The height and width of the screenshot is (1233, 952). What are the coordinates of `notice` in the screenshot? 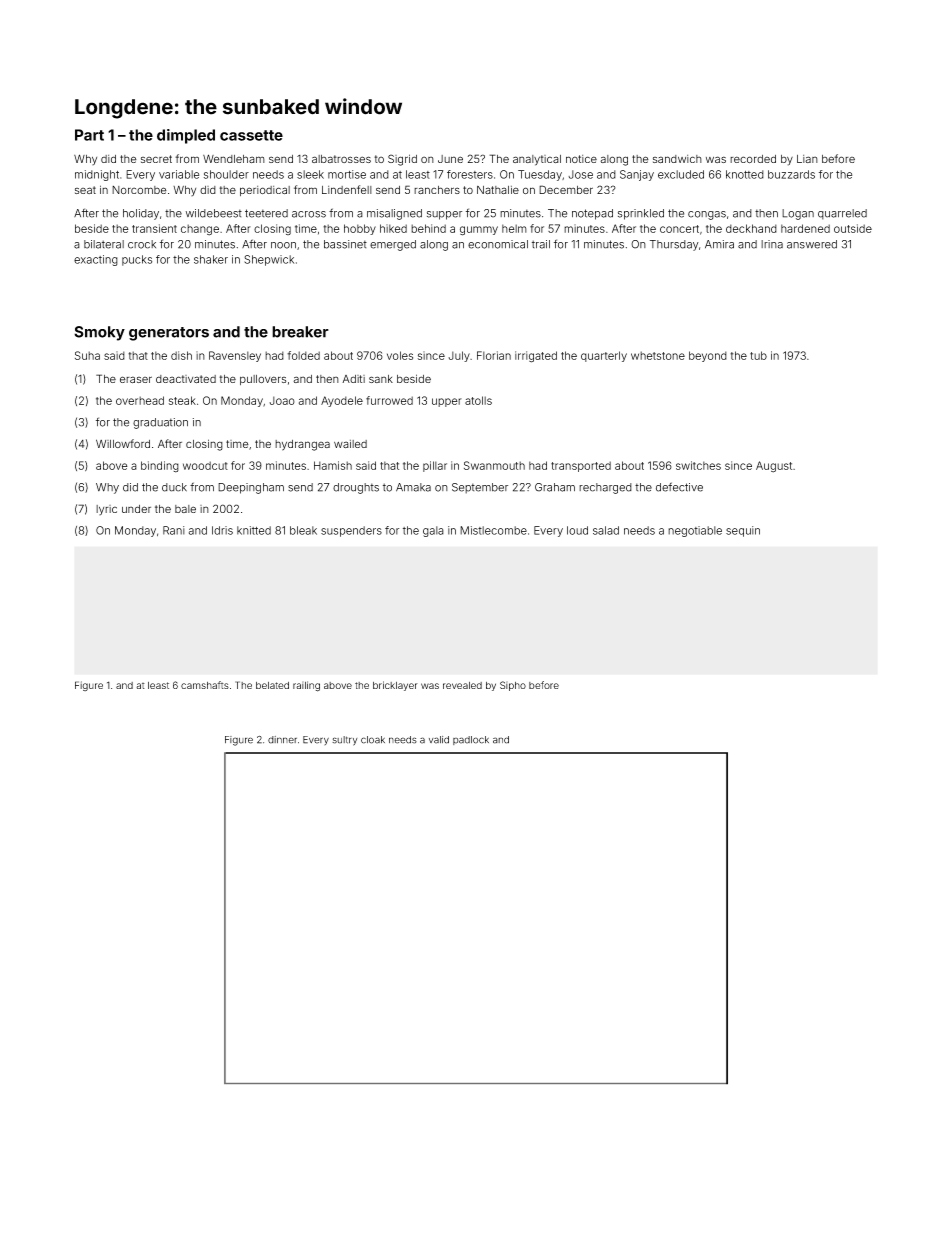 It's located at (581, 159).
